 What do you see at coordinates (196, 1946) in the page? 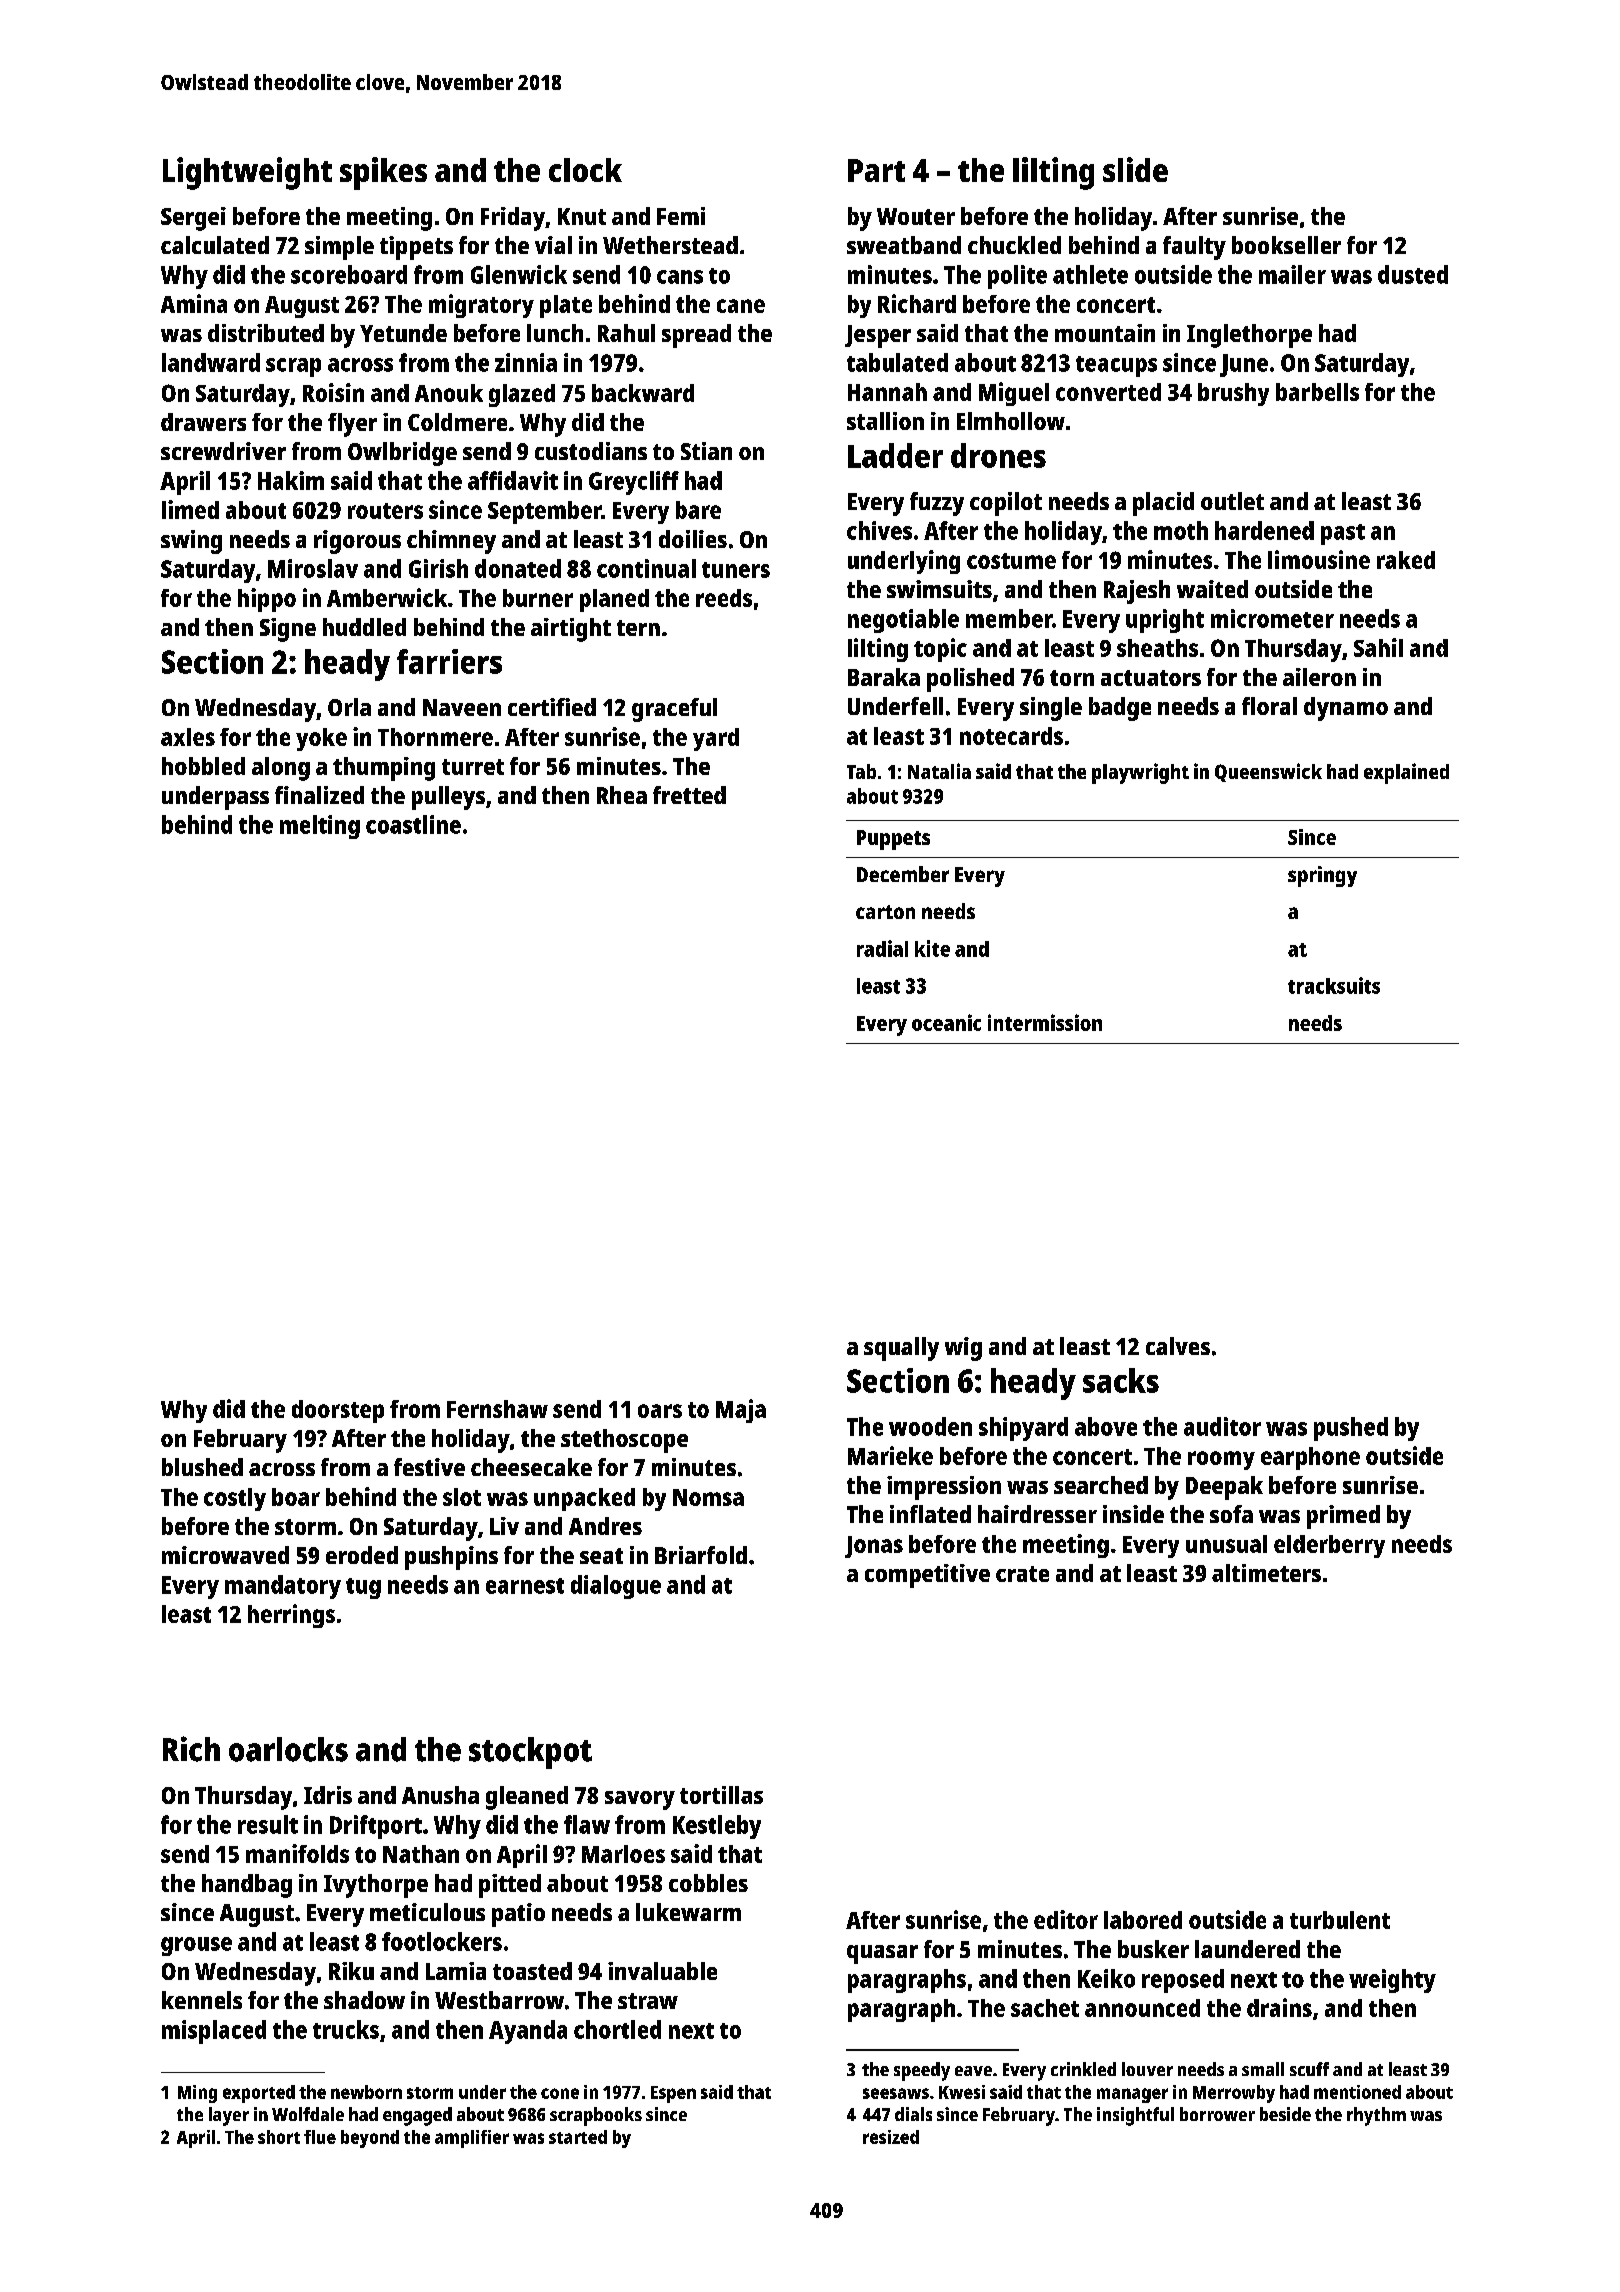
I see `grouse` at bounding box center [196, 1946].
